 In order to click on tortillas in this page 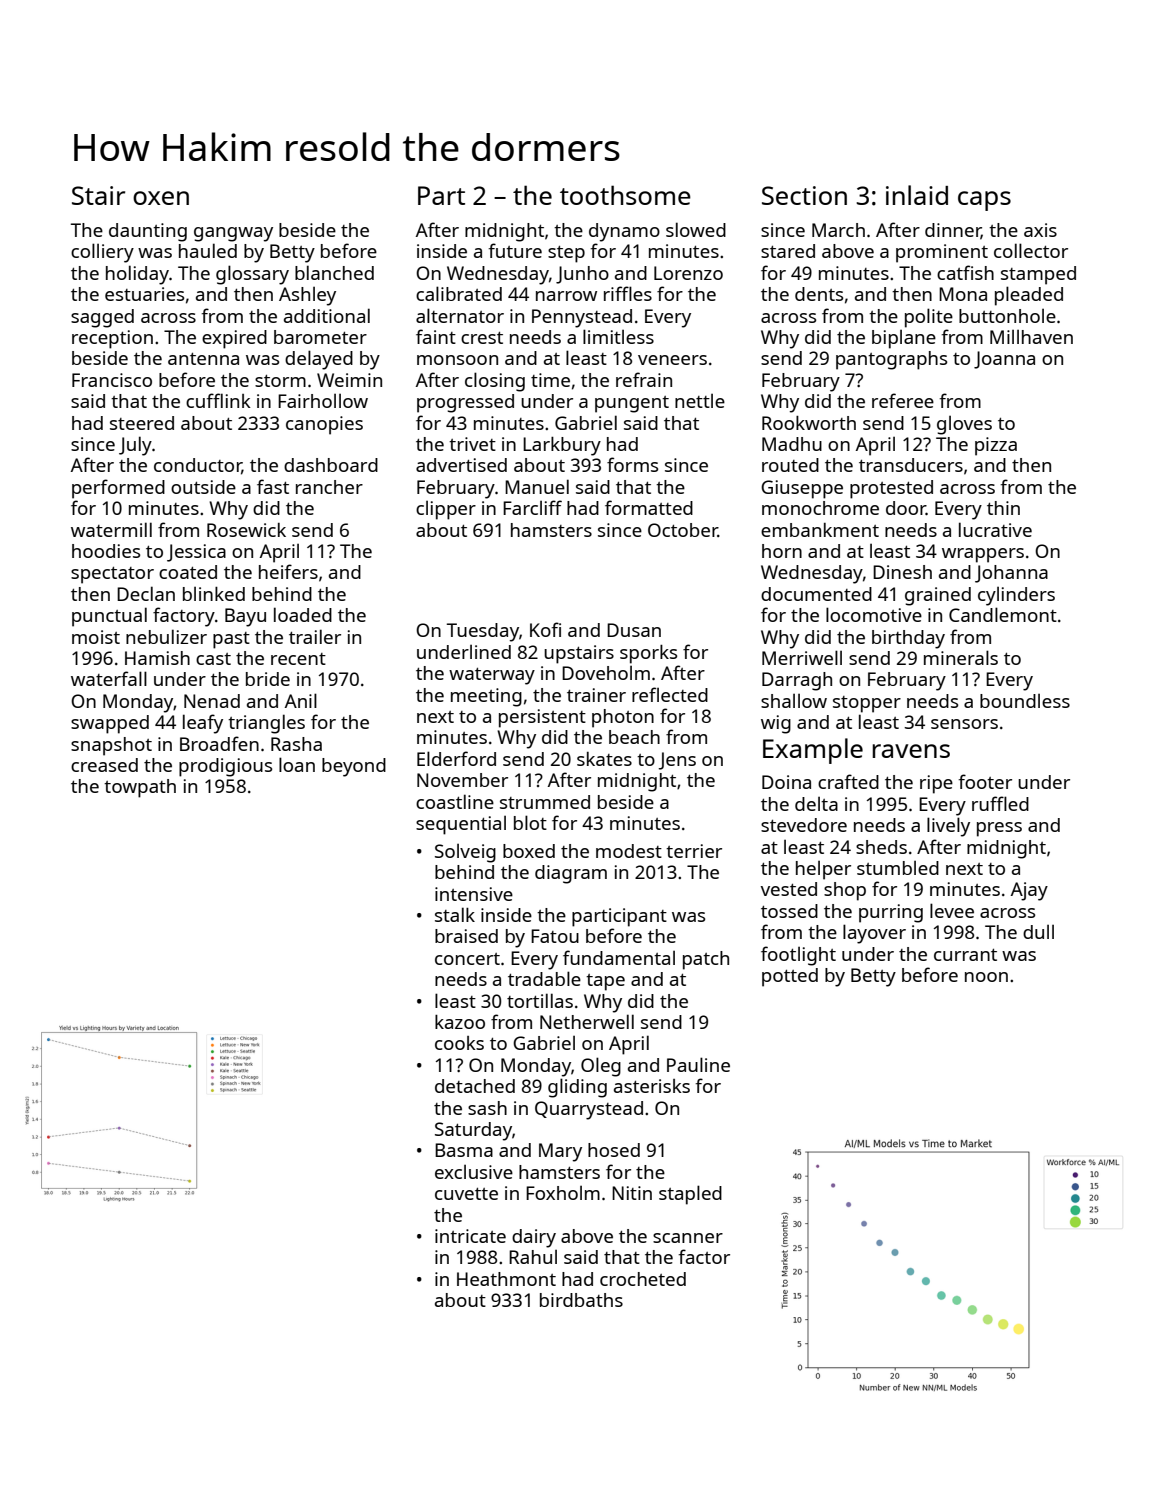, I will do `click(540, 1000)`.
